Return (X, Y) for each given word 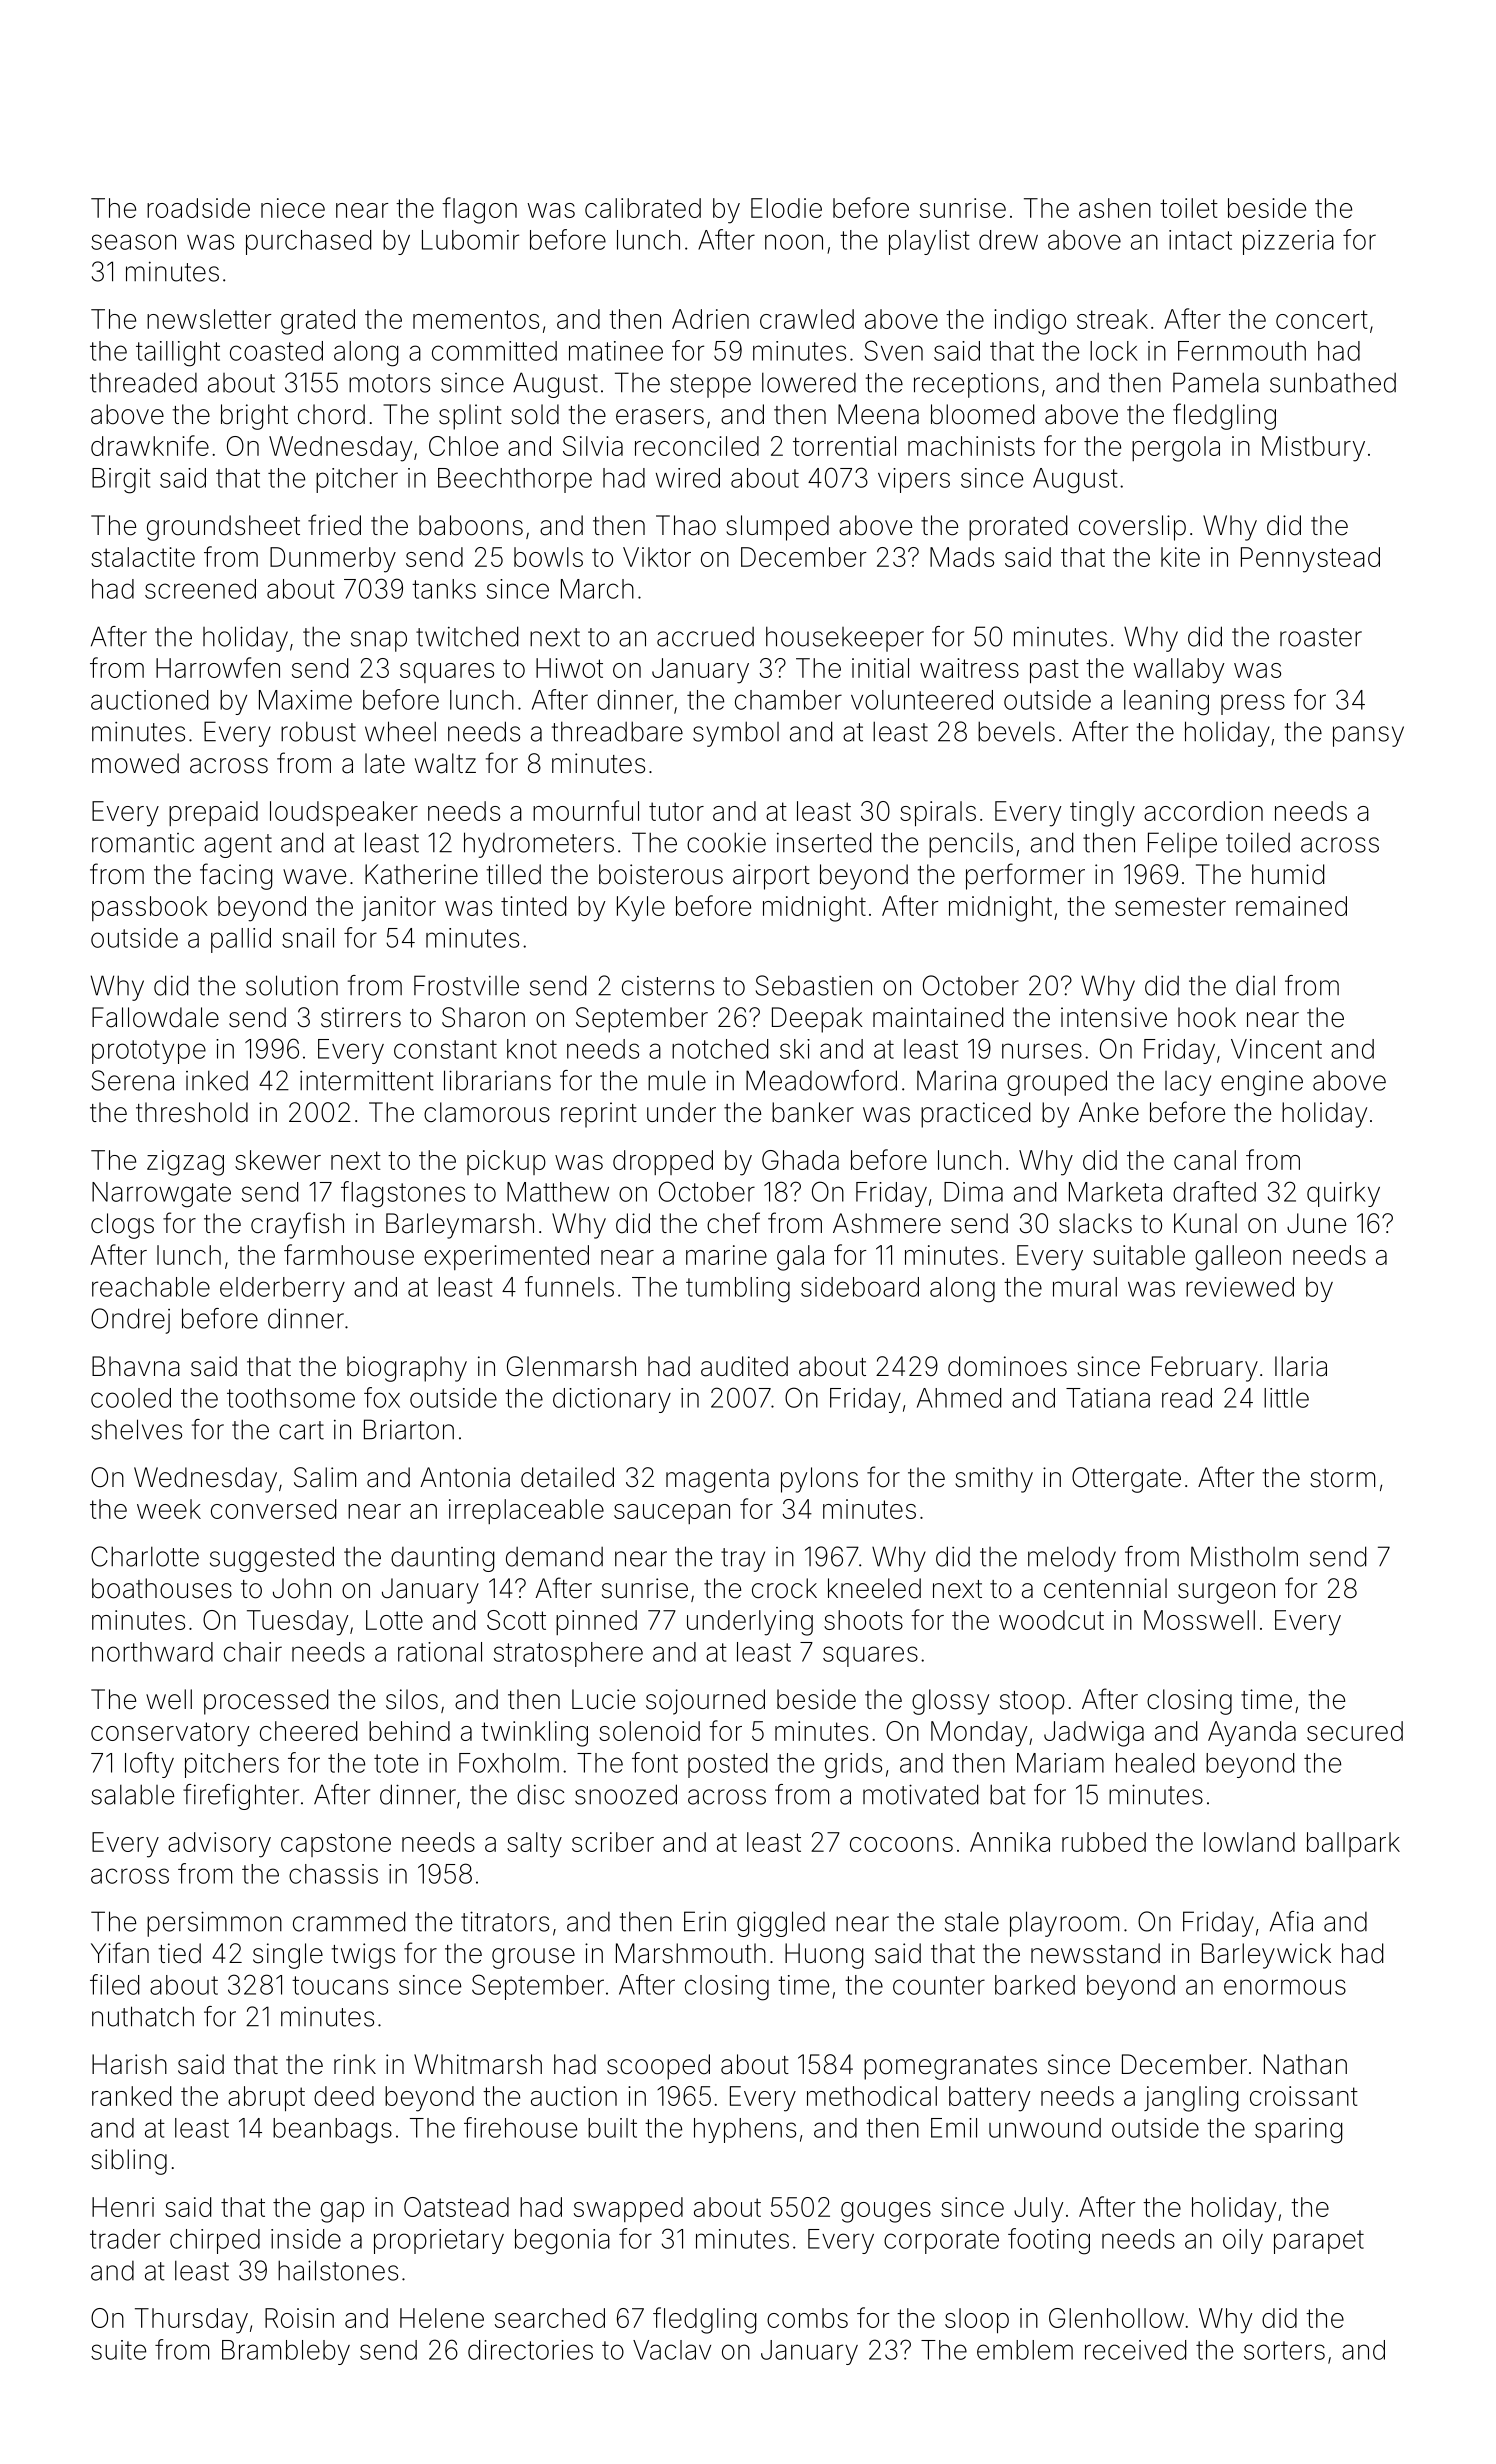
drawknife (150, 445)
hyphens (745, 2130)
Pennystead (1310, 560)
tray (743, 1560)
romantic (143, 843)
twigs (363, 1956)
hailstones (338, 2270)
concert (1322, 319)
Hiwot (569, 668)
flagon (479, 210)
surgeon (1226, 1593)
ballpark (1353, 1844)
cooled (131, 1398)
